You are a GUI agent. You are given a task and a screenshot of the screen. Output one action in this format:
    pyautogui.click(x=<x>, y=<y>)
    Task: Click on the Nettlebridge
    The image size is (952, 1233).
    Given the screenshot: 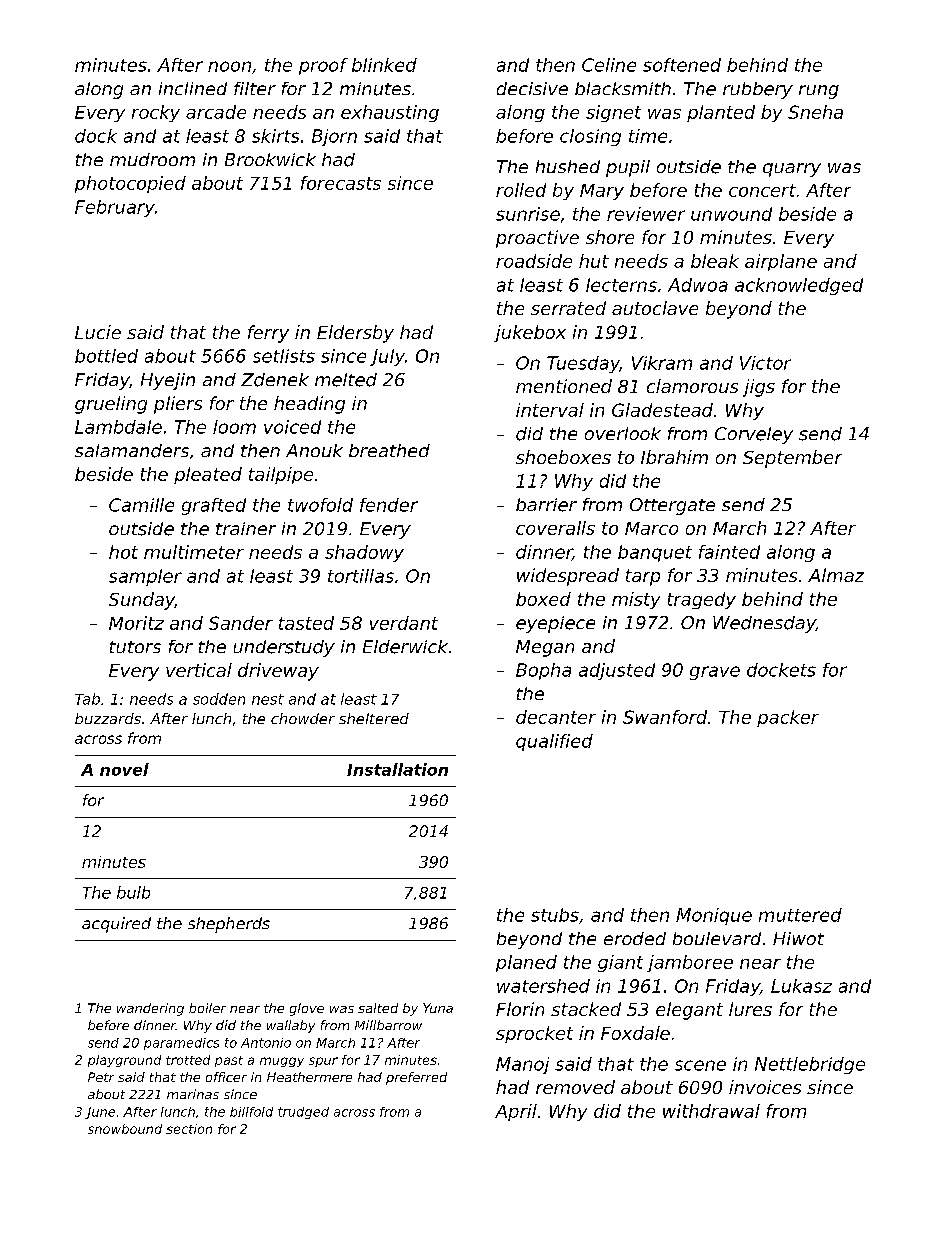 What is the action you would take?
    pyautogui.click(x=810, y=1065)
